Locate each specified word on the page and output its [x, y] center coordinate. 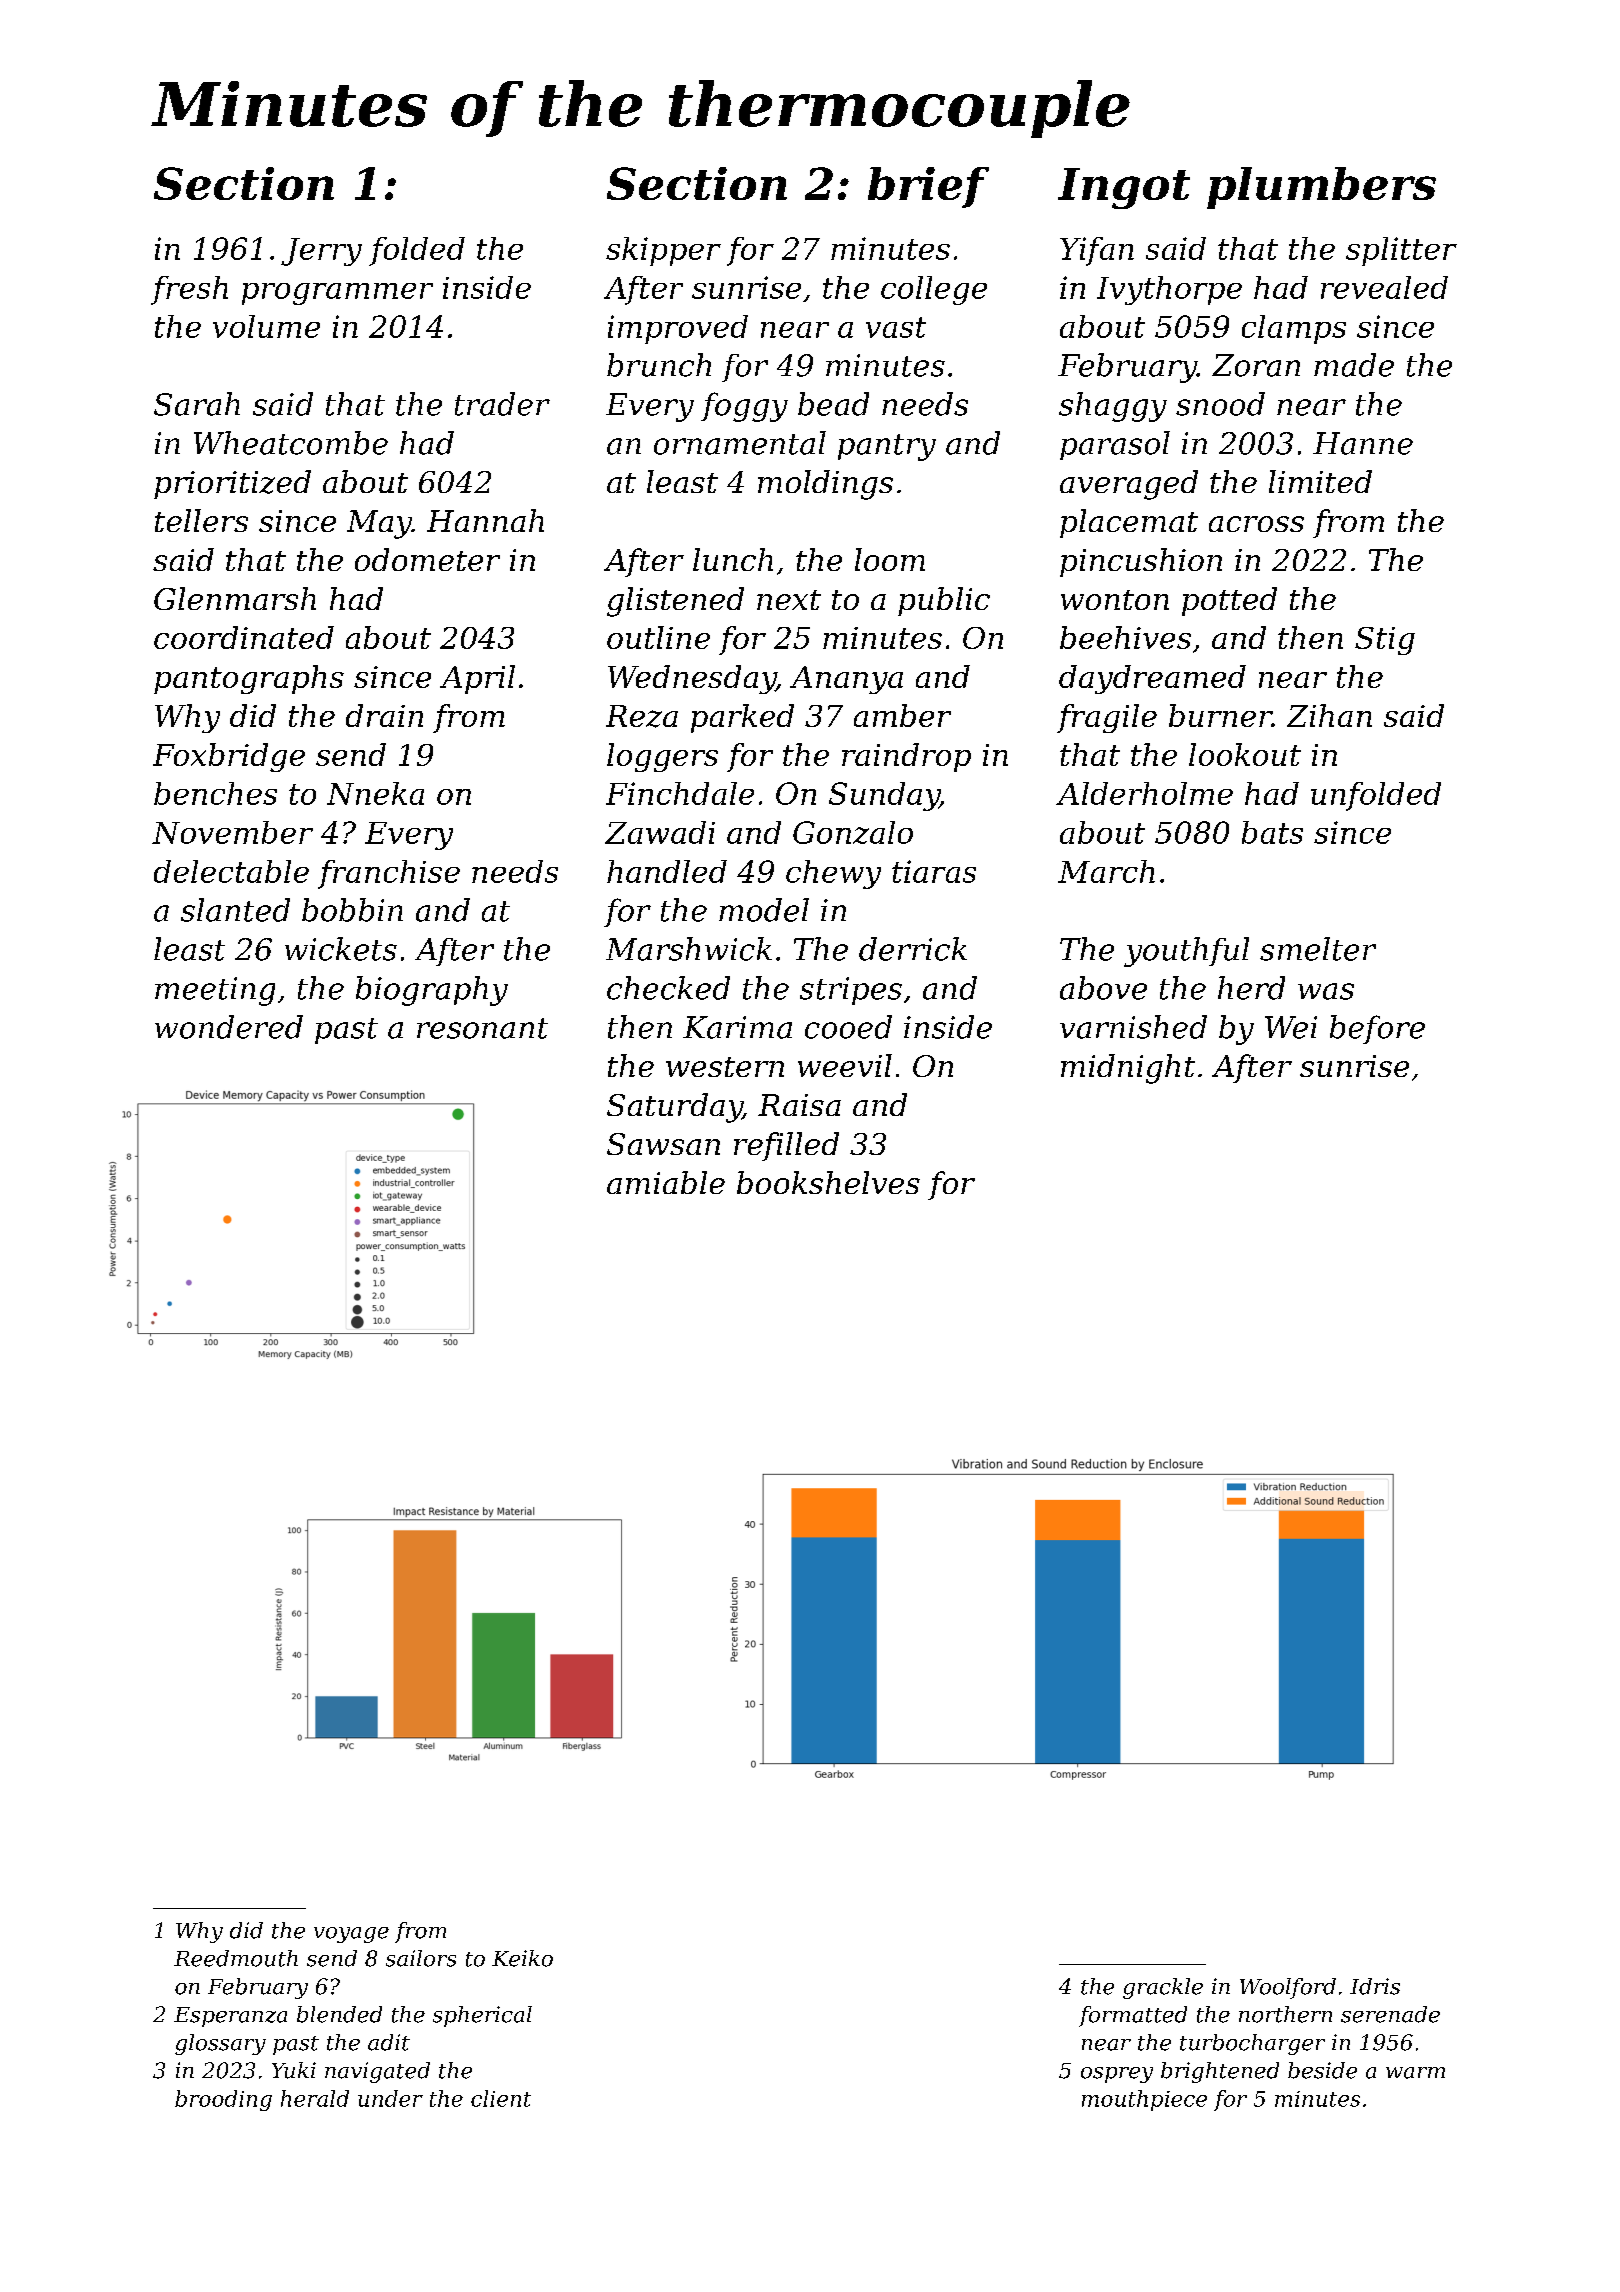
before [1377, 1029]
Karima [737, 1027]
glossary [220, 2044]
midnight [1128, 1069]
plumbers [1321, 188]
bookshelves [828, 1182]
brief [928, 187]
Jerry [321, 252]
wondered [229, 1027]
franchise [389, 874]
